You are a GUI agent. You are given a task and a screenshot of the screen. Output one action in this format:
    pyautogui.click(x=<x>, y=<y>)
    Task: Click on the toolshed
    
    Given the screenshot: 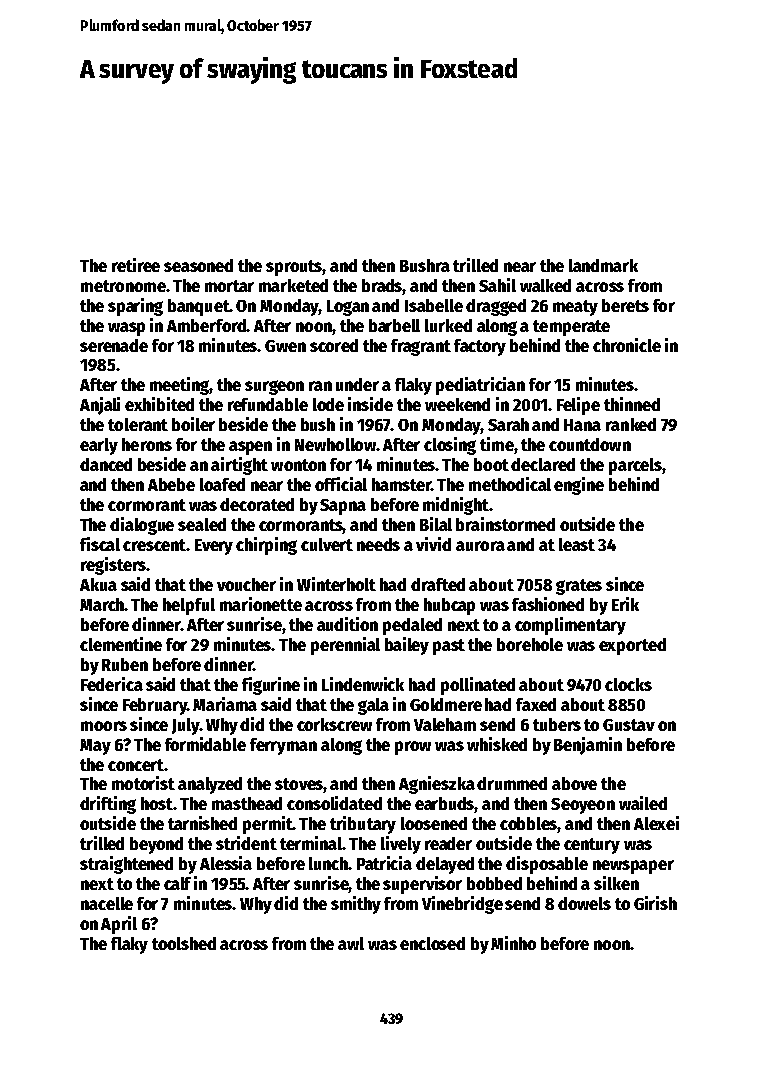 What is the action you would take?
    pyautogui.click(x=184, y=943)
